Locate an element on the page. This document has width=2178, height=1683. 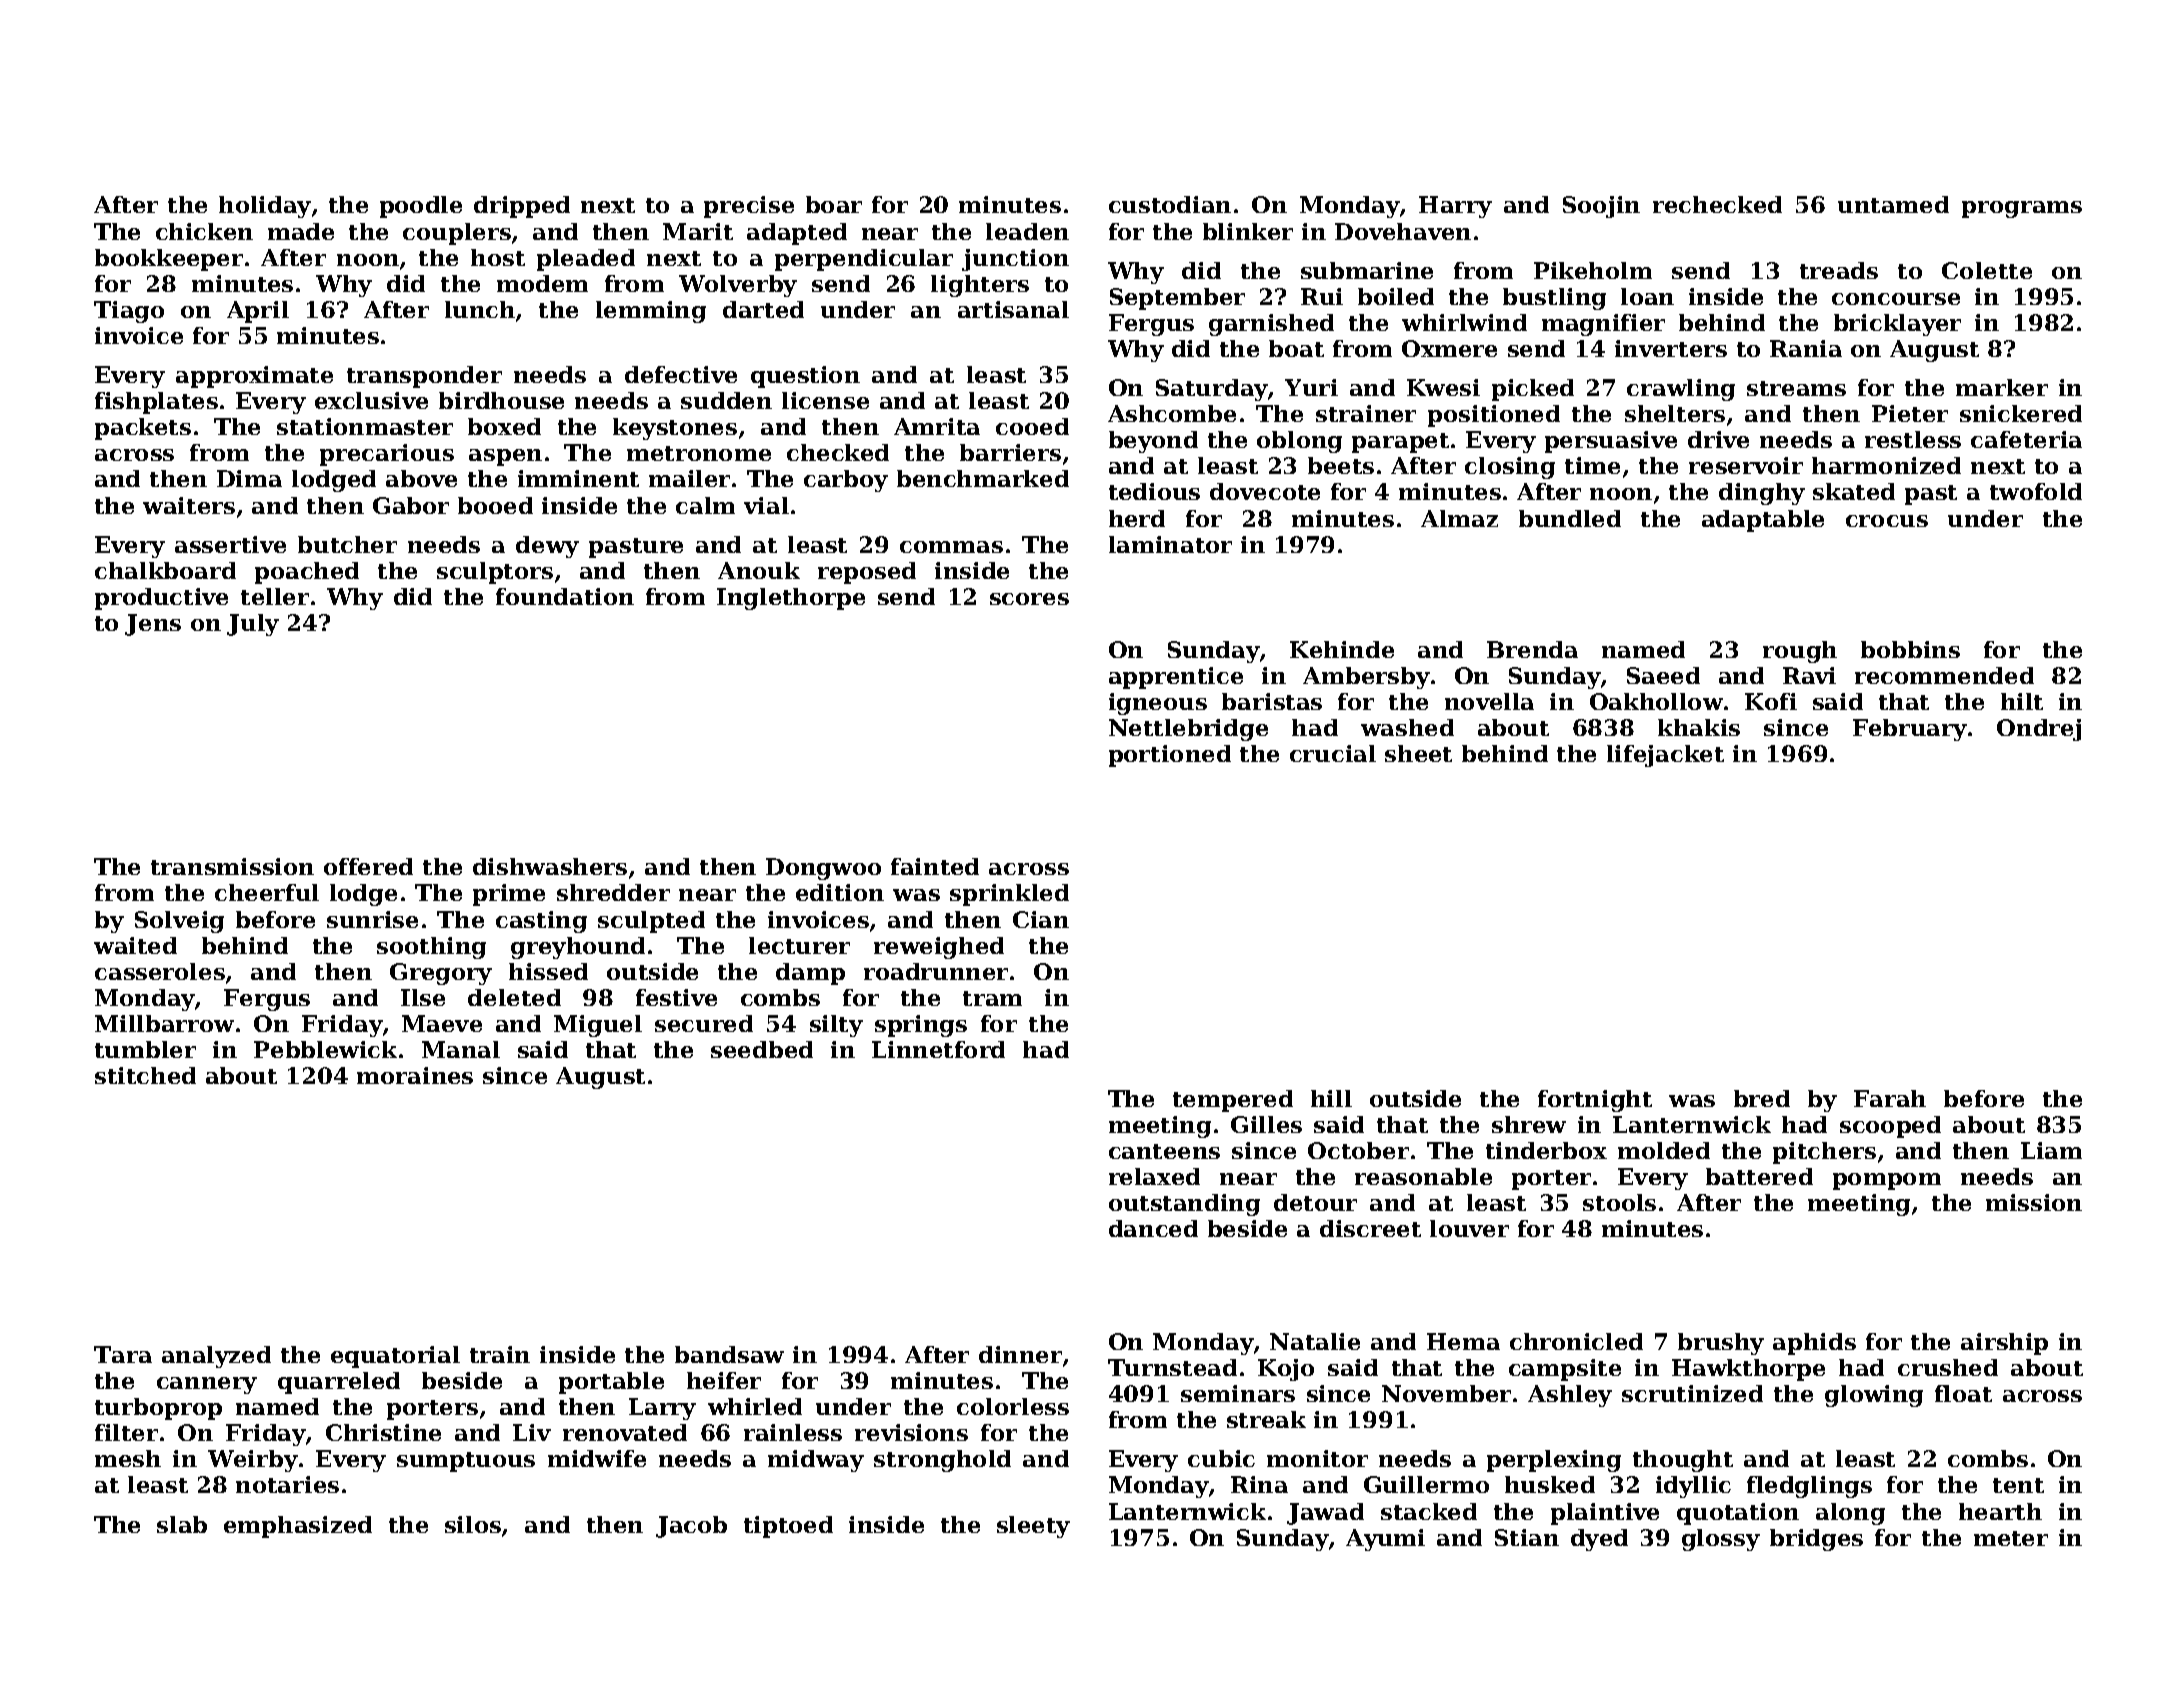
danced is located at coordinates (1153, 1228).
